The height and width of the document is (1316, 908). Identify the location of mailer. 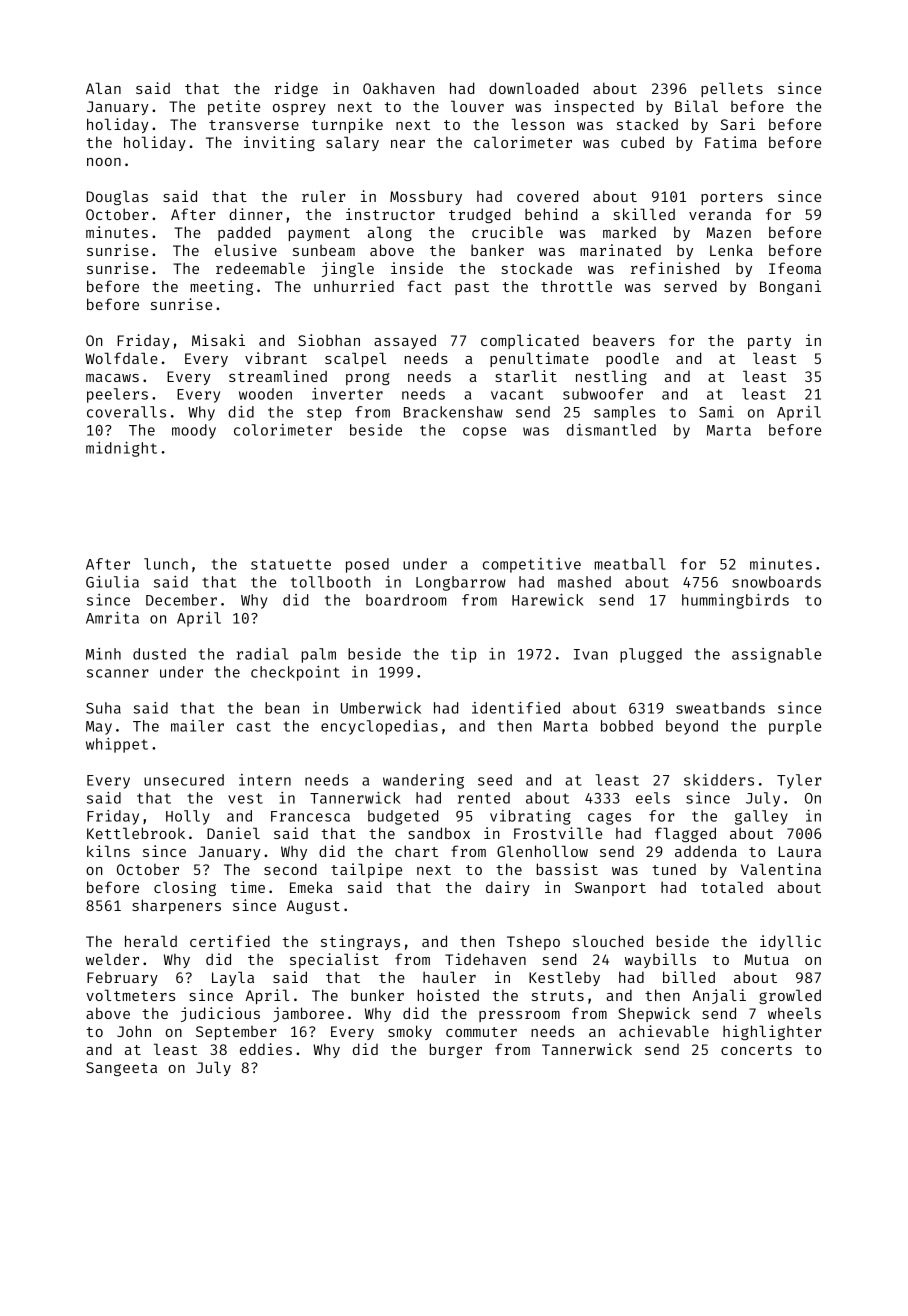
(197, 726).
